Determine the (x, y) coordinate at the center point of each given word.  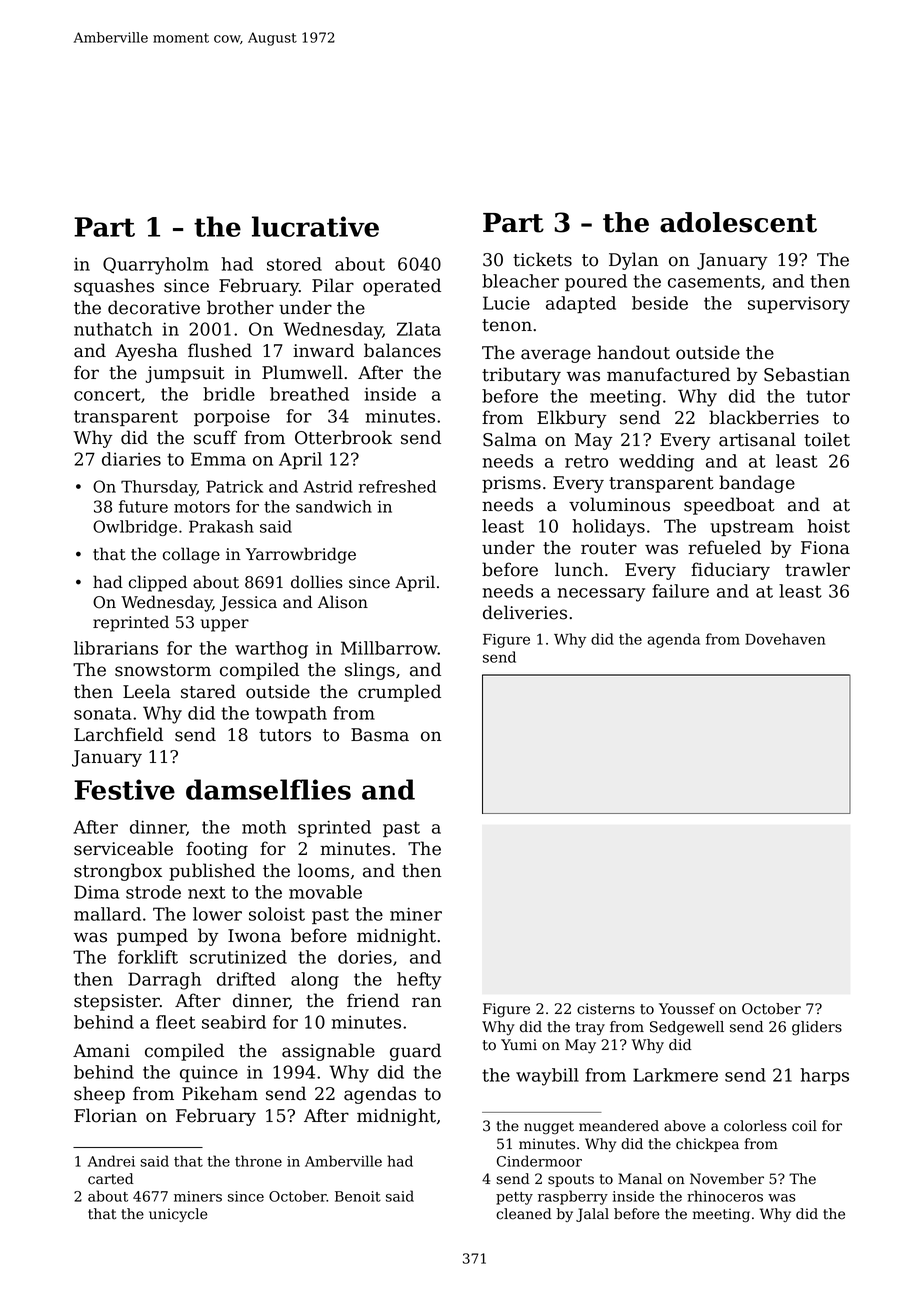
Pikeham (220, 1093)
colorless (755, 1126)
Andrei (111, 1161)
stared (208, 691)
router (609, 548)
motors (202, 507)
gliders (817, 1028)
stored (294, 264)
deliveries (525, 612)
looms (323, 870)
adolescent (738, 222)
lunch (579, 569)
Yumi (519, 1045)
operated (402, 287)
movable (325, 892)
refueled (724, 547)
